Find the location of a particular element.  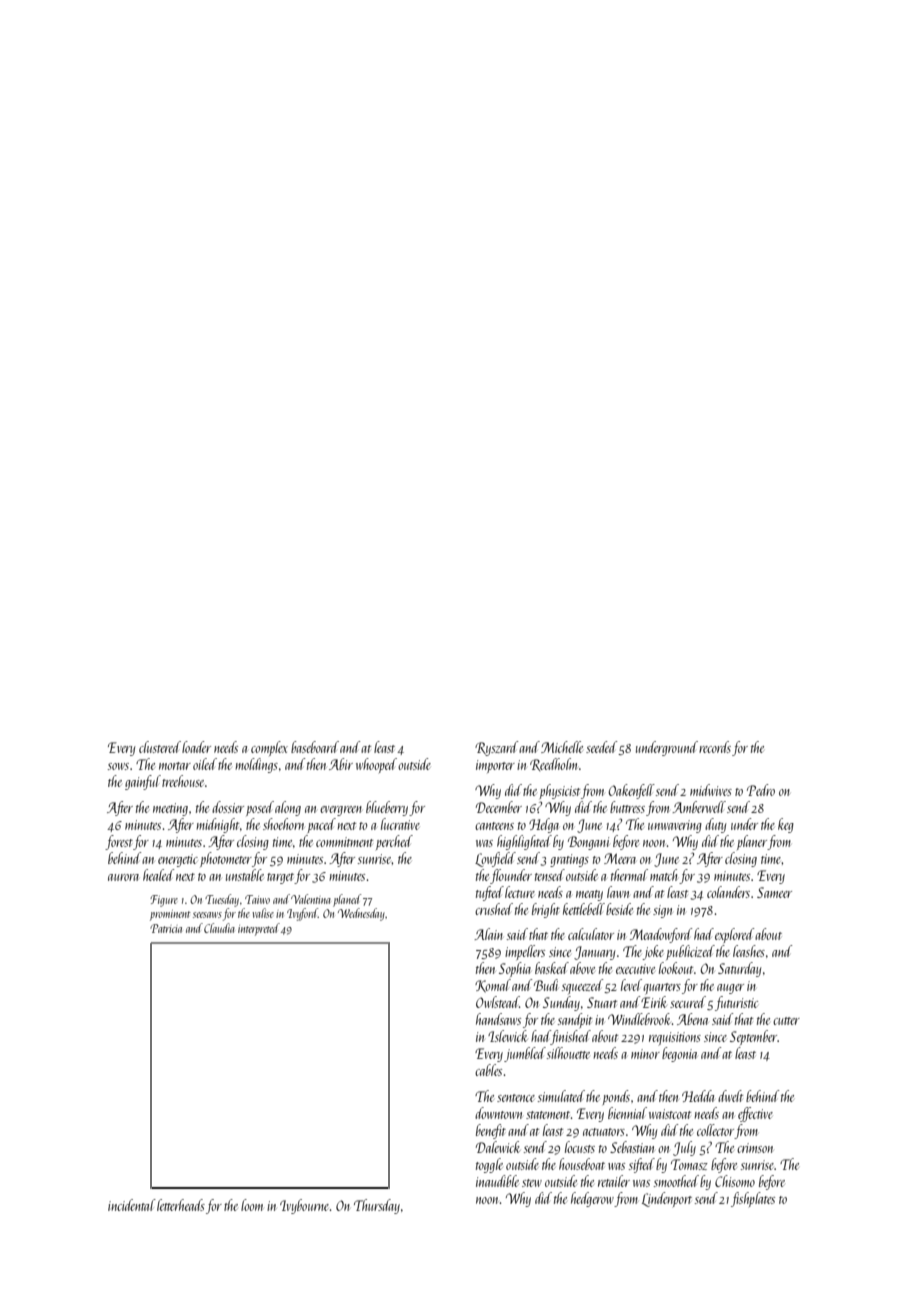

incidental is located at coordinates (132, 1205).
